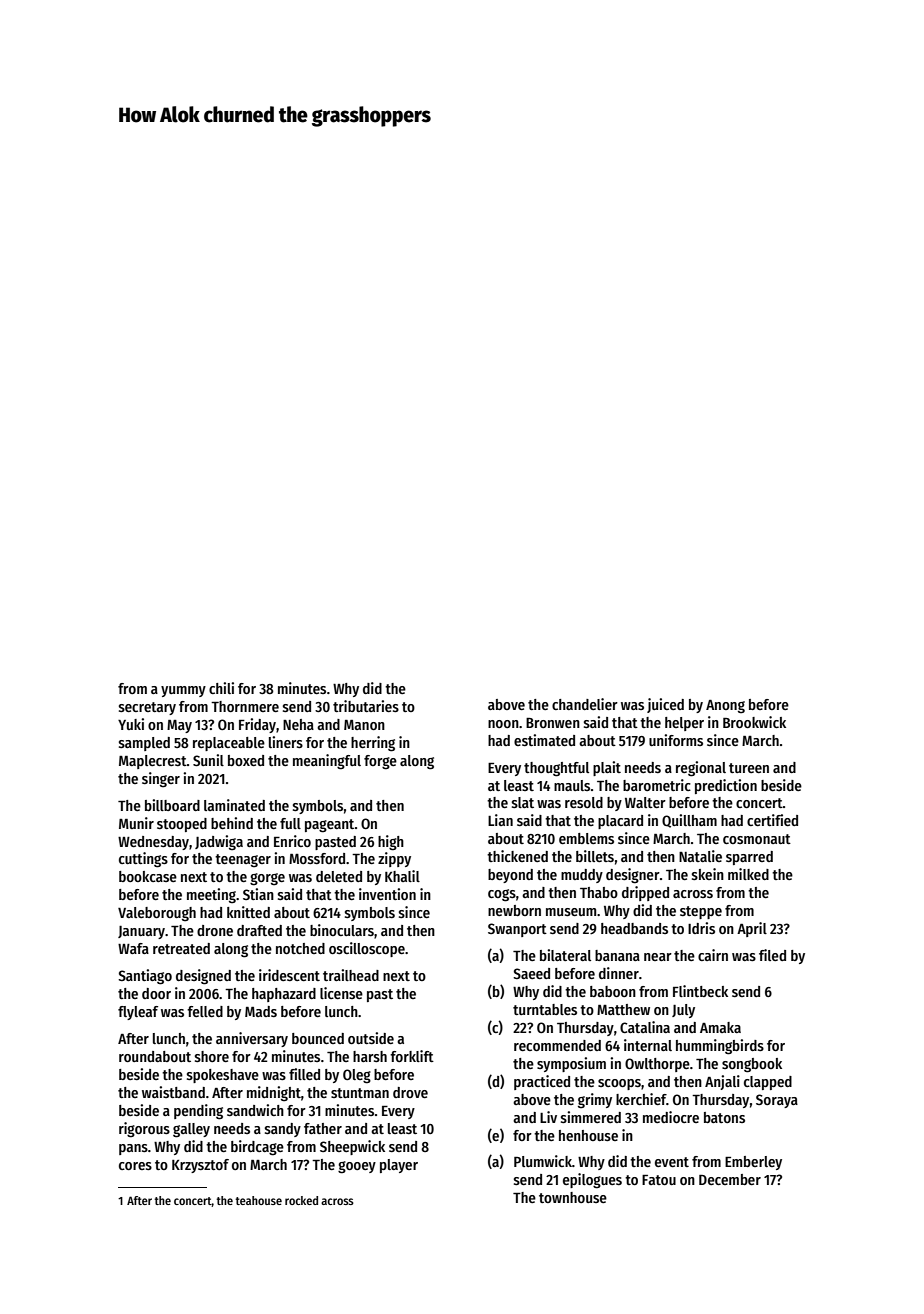 This document has width=924, height=1314. I want to click on Saeed, so click(531, 973).
